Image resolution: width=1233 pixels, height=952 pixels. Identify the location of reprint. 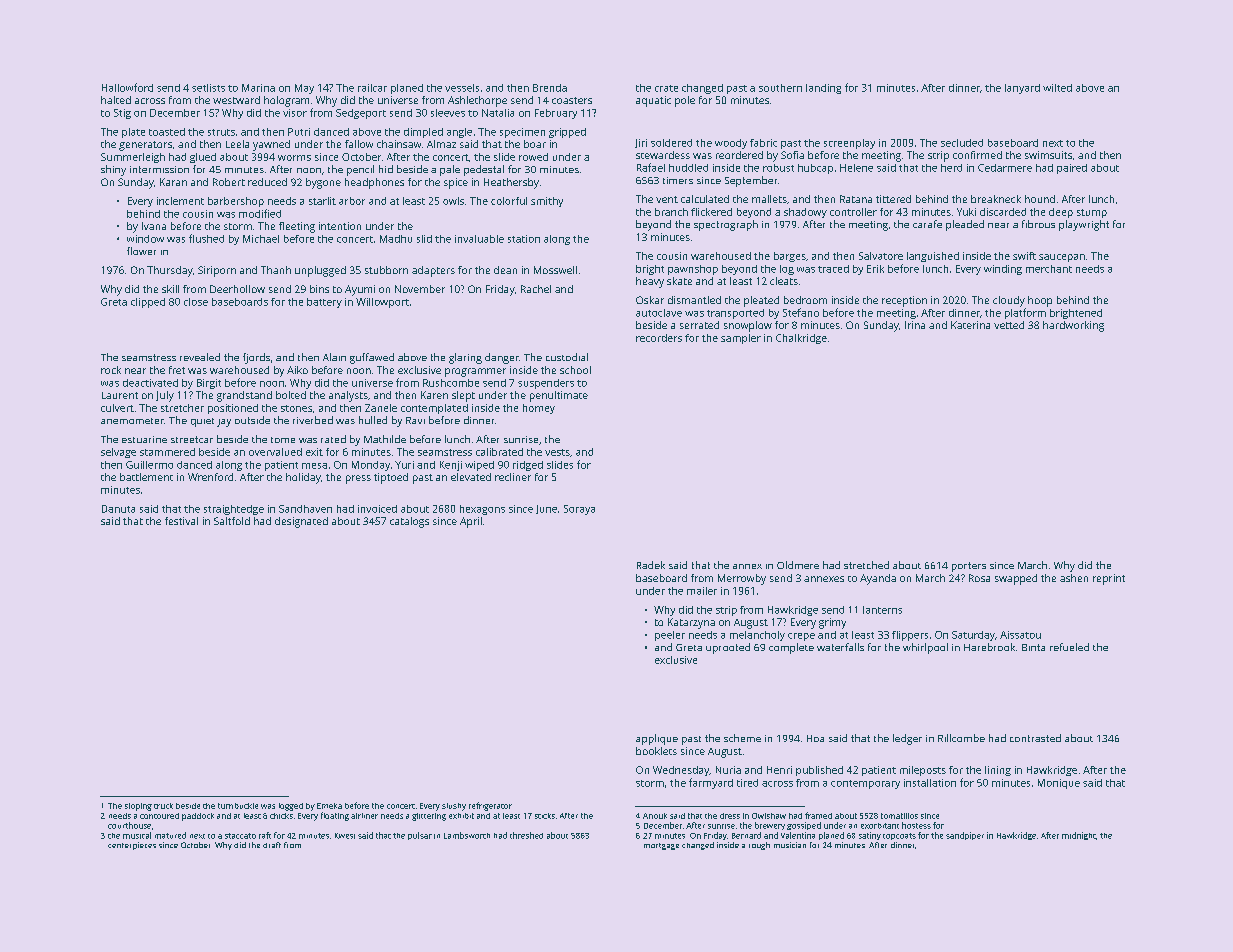
(1109, 579).
